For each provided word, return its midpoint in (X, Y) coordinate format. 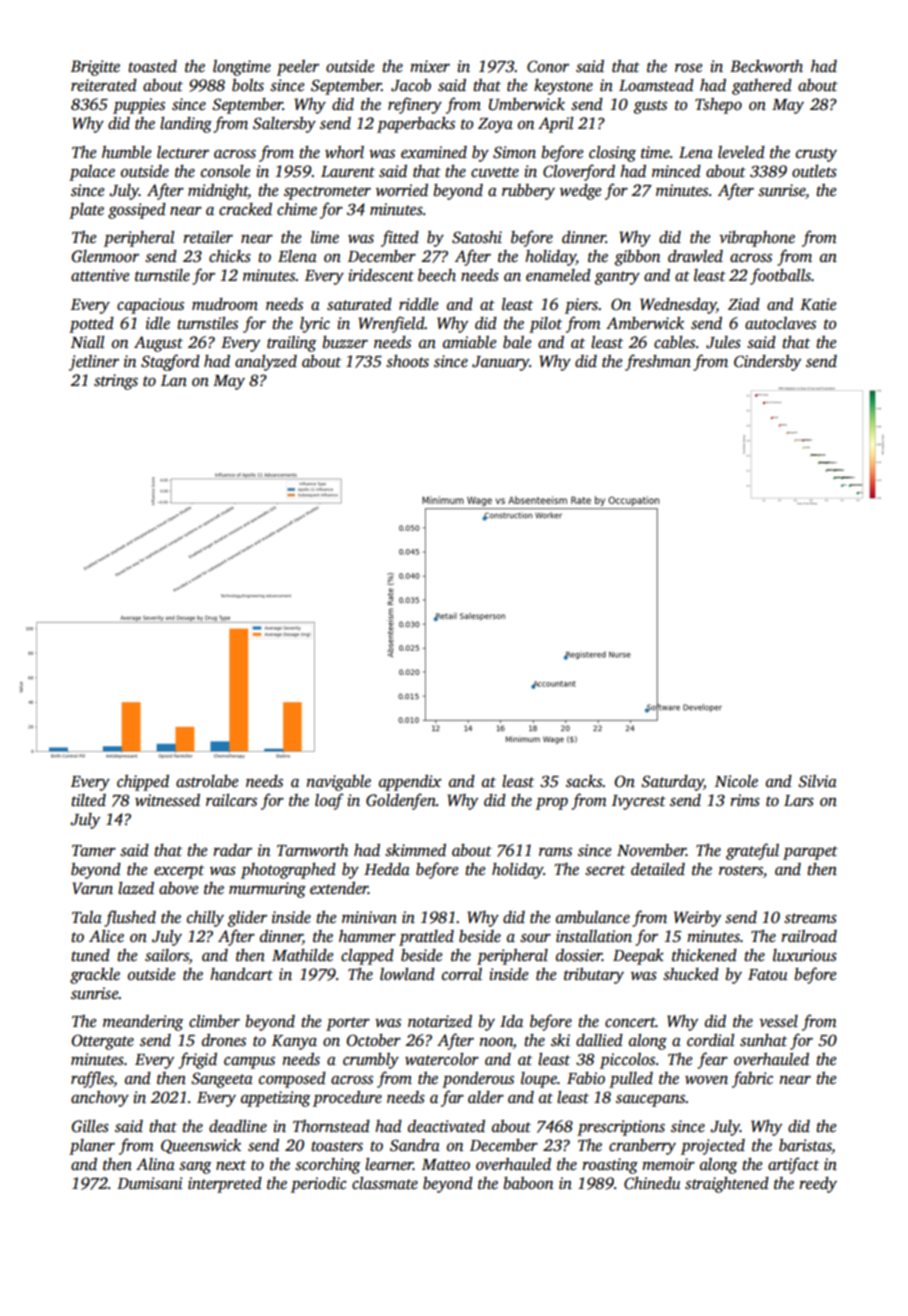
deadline (238, 1126)
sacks (584, 781)
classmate (385, 1183)
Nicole (736, 781)
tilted (88, 800)
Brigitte (95, 68)
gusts (650, 107)
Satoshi (477, 237)
